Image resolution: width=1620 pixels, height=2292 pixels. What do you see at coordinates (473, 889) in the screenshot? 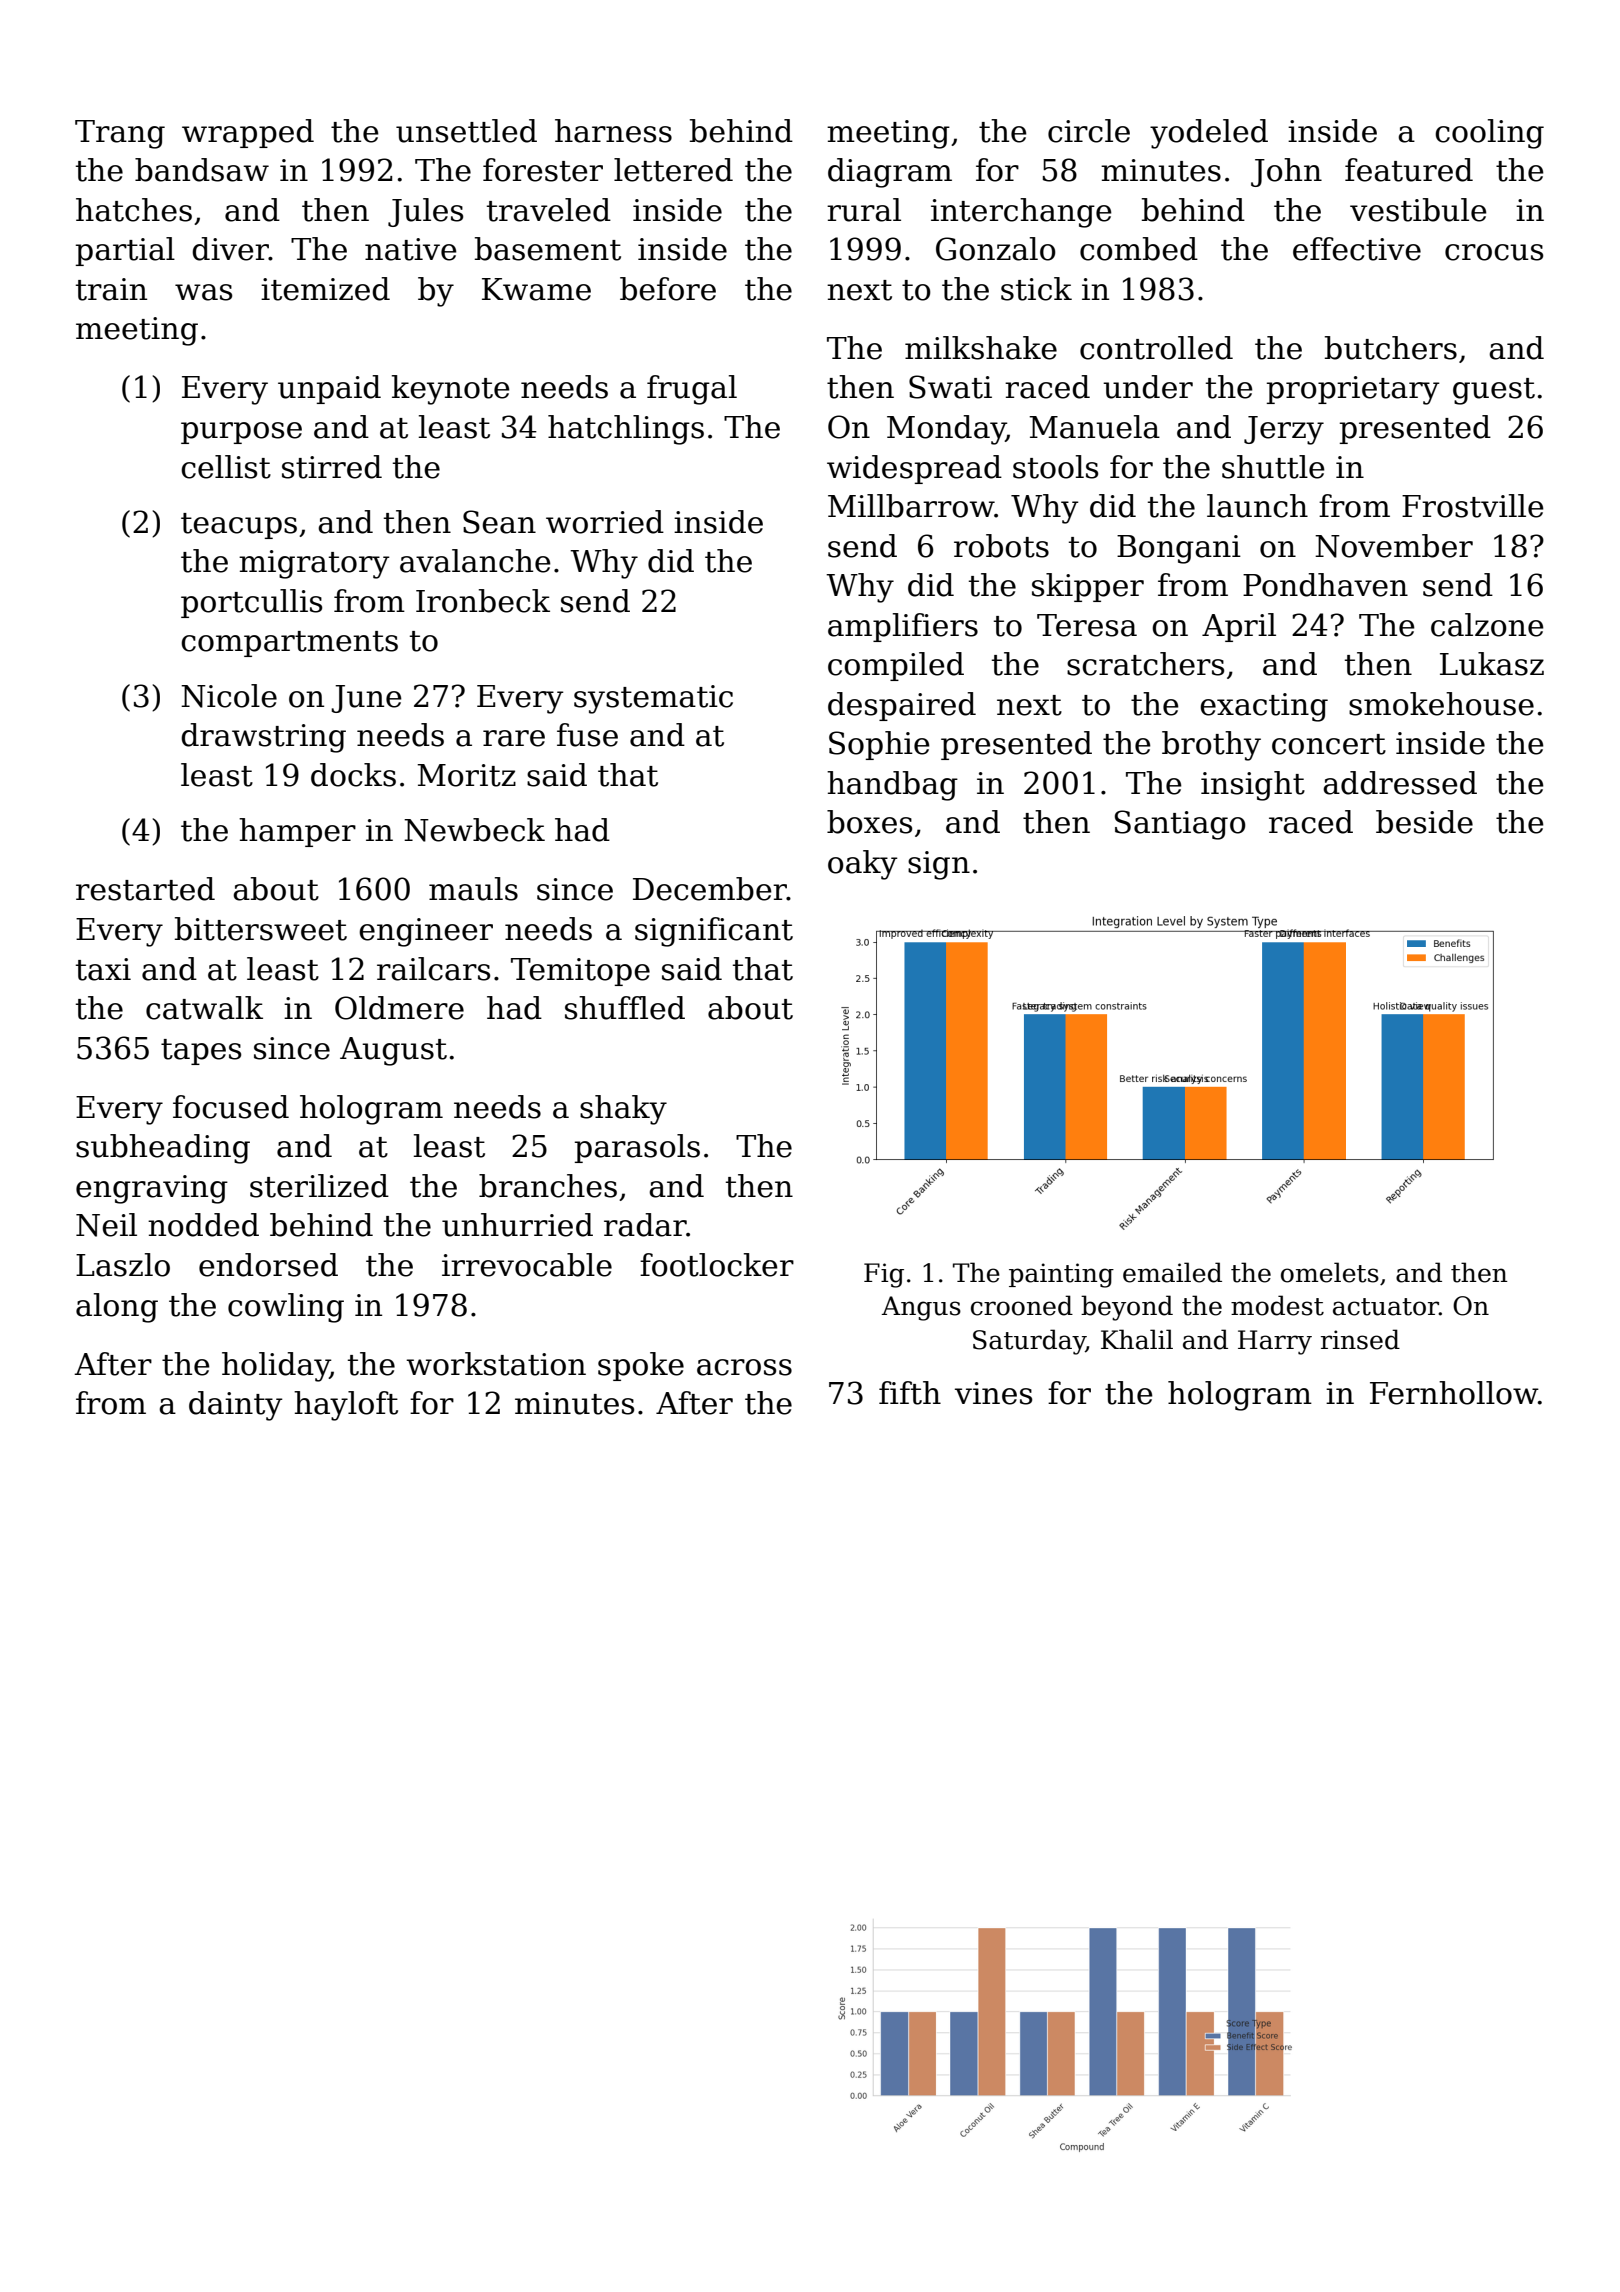
I see `mauls` at bounding box center [473, 889].
